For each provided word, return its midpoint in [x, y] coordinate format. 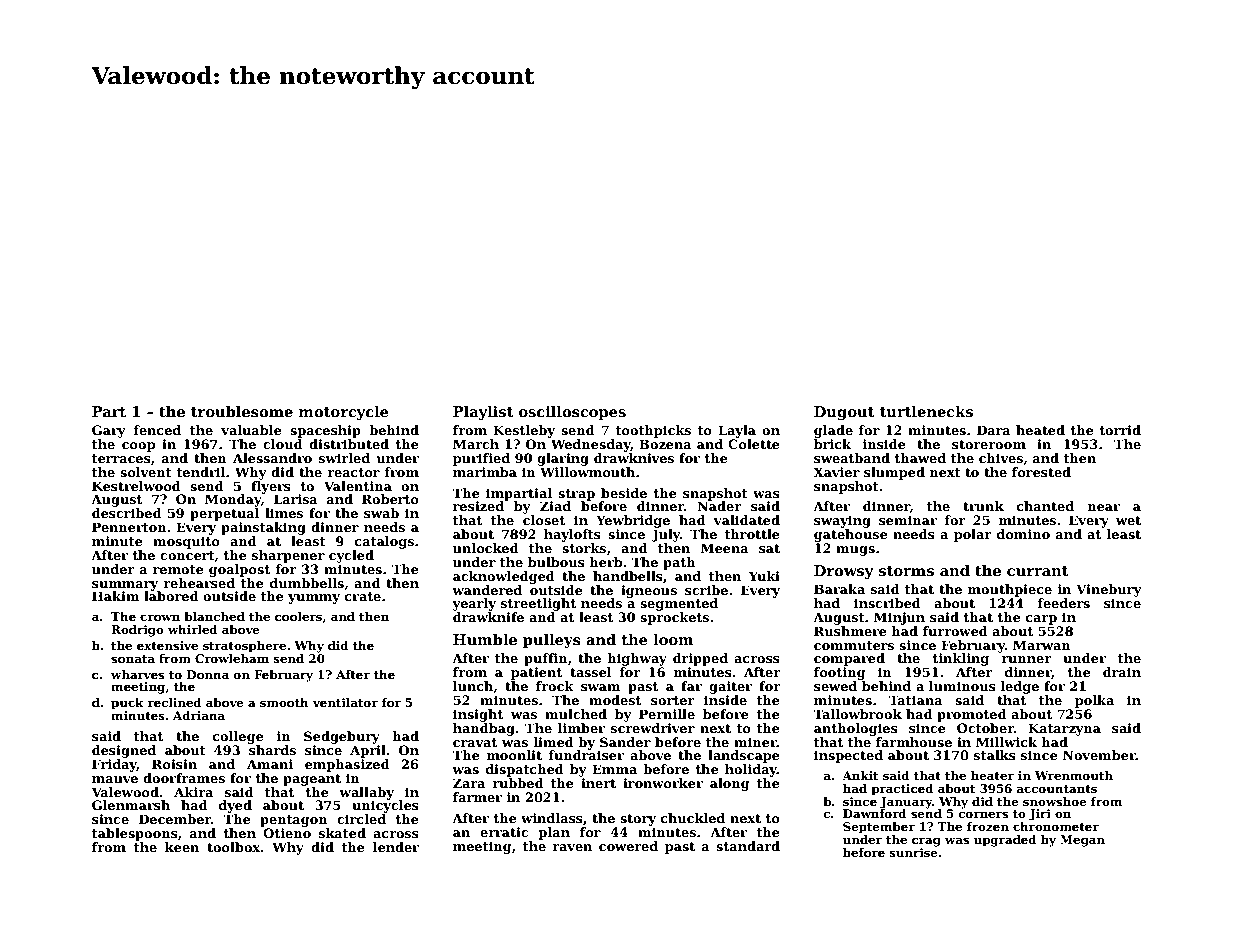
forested [1041, 472]
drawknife [488, 617]
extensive [167, 645]
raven [572, 847]
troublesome [242, 412]
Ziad [555, 506]
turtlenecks [926, 411]
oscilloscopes [572, 413]
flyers [271, 487]
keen [182, 847]
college [238, 737]
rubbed [518, 783]
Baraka [839, 589]
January [906, 803]
